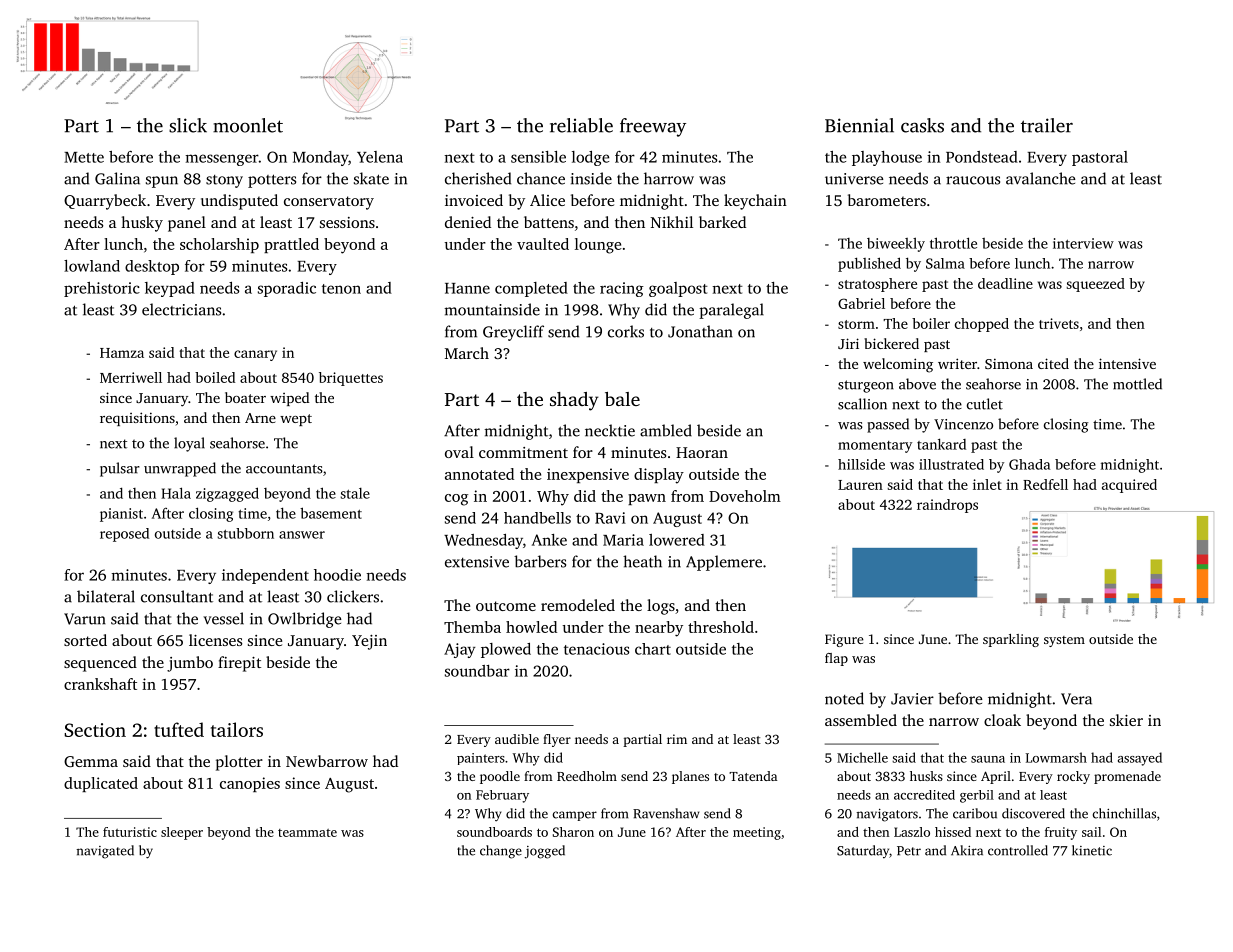 The width and height of the page is (1233, 952). What do you see at coordinates (731, 311) in the page?
I see `paralegal` at bounding box center [731, 311].
